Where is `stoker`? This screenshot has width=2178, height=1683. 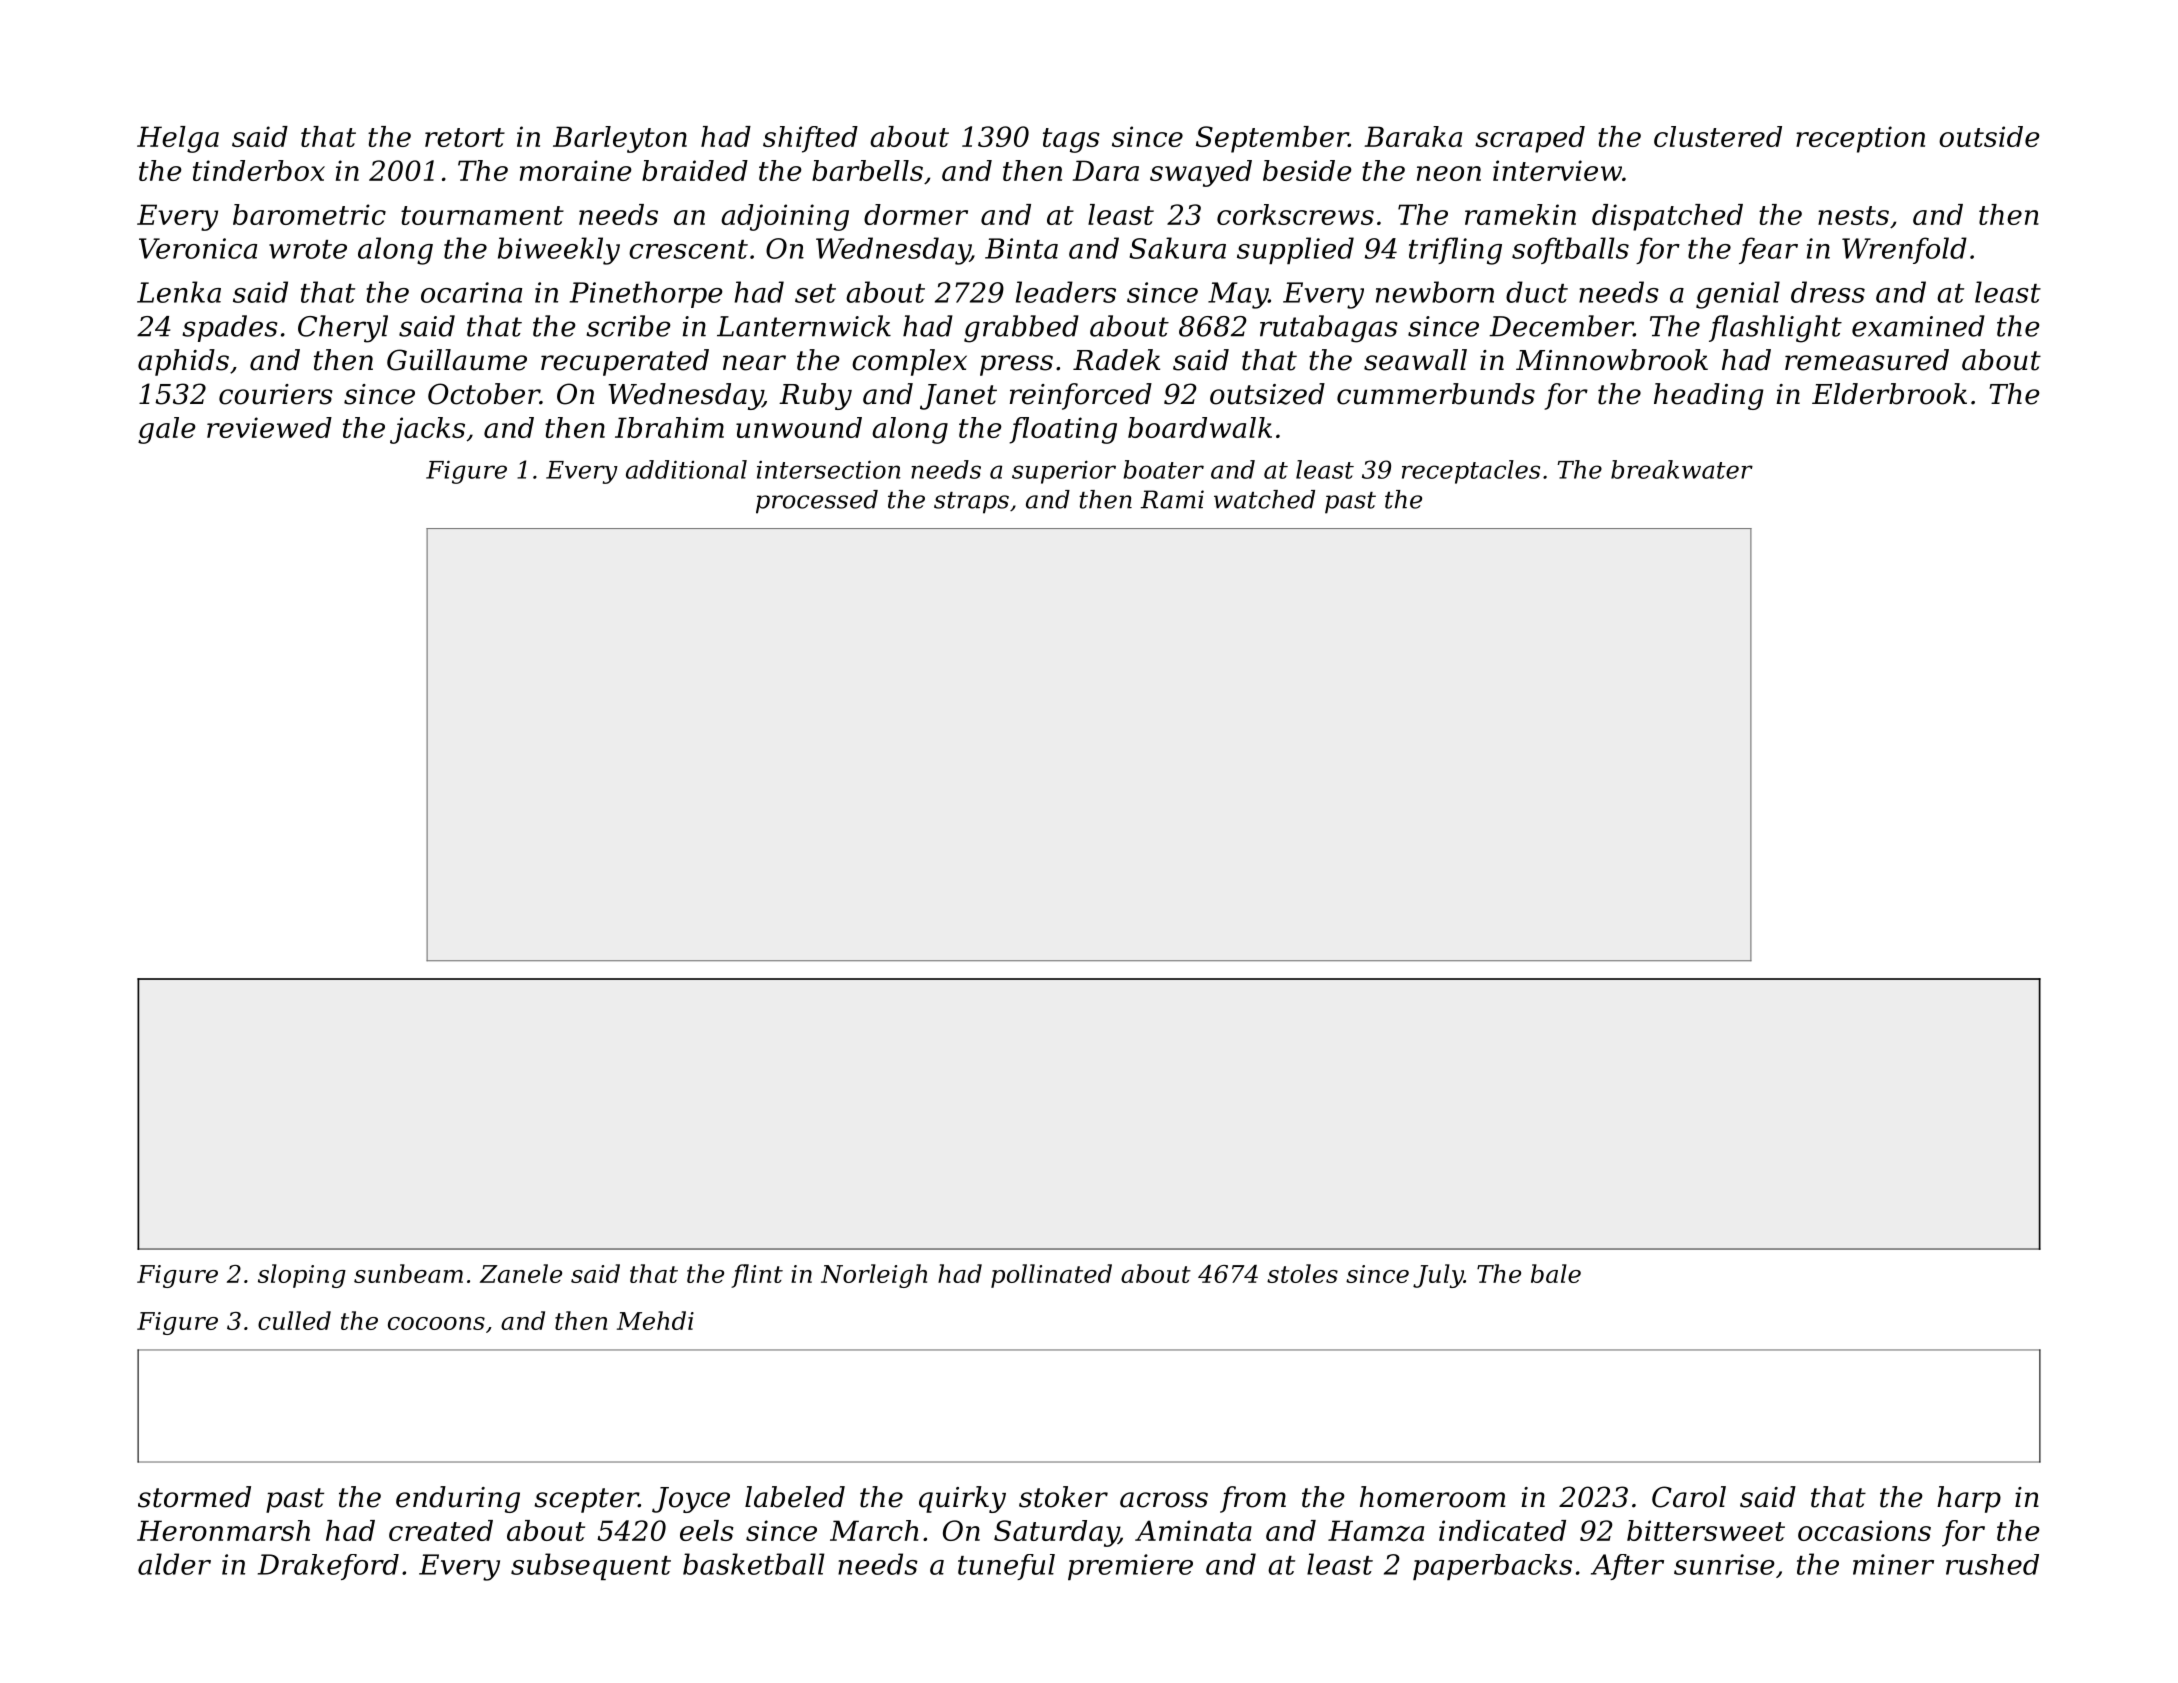 stoker is located at coordinates (1063, 1497).
